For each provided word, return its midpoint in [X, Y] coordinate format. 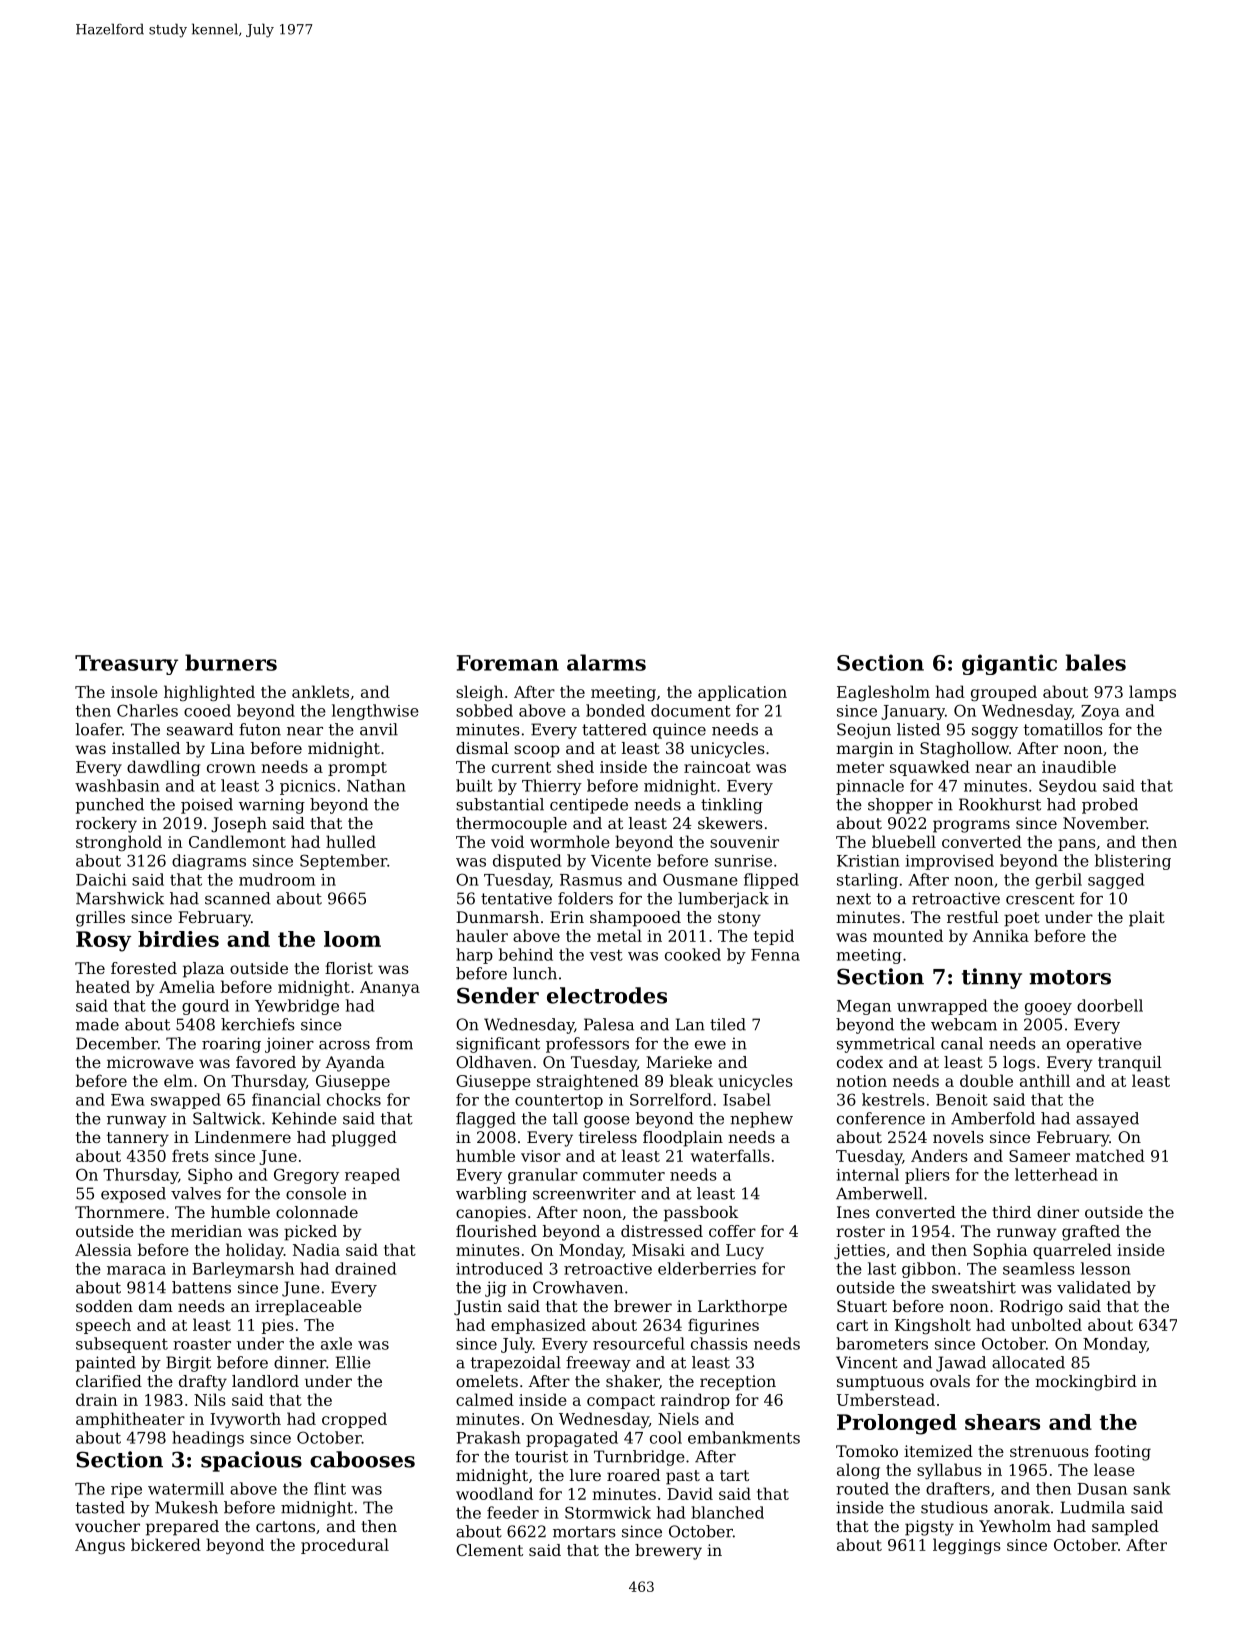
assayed [1107, 1120]
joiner [289, 1045]
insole [134, 691]
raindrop [695, 1401]
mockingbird [1086, 1383]
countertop [559, 1101]
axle [336, 1343]
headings [208, 1439]
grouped [1004, 693]
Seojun [864, 731]
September [343, 862]
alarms [606, 662]
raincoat [717, 767]
